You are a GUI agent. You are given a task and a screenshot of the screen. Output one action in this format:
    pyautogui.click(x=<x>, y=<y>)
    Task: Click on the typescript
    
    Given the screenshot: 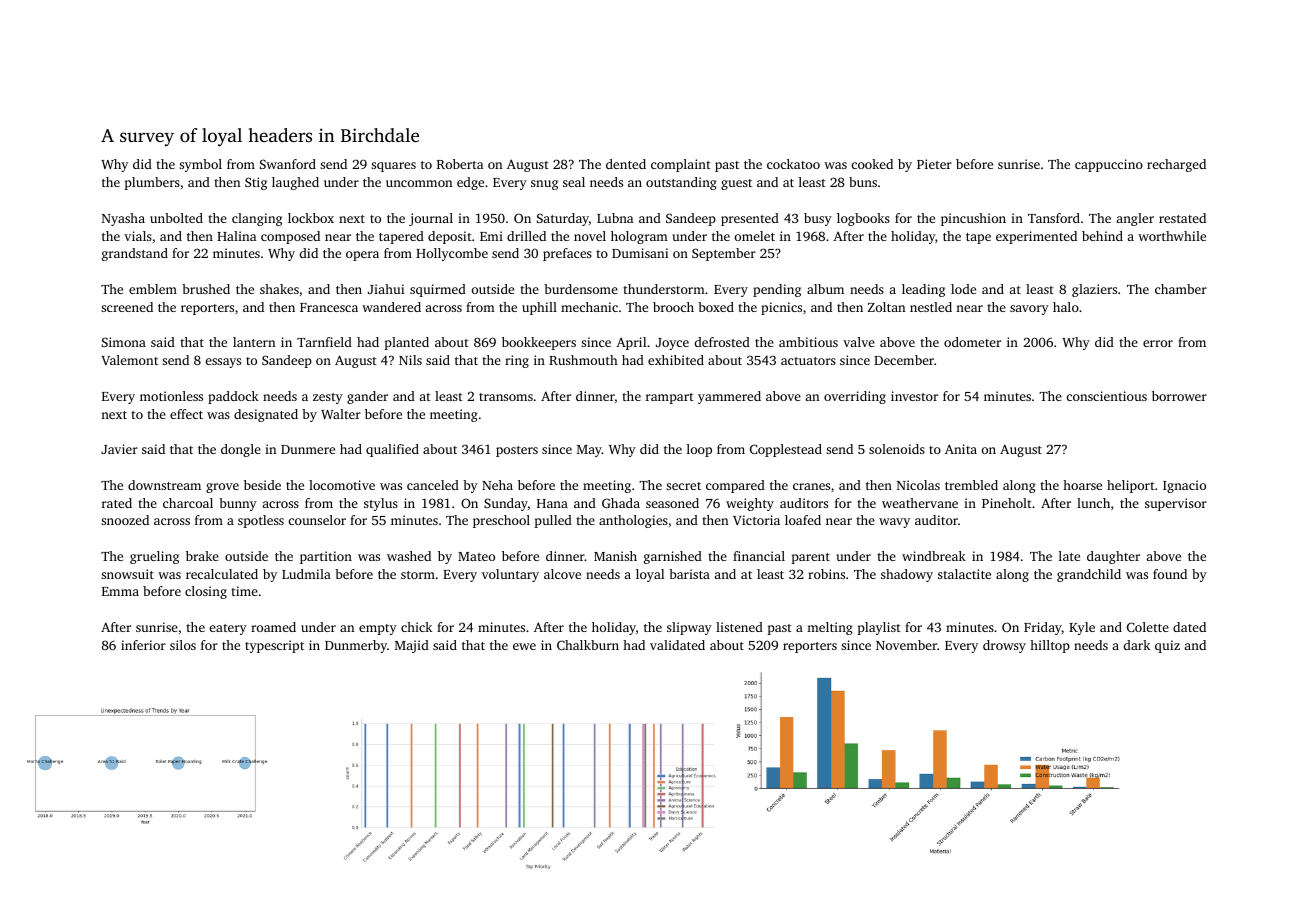 What is the action you would take?
    pyautogui.click(x=274, y=646)
